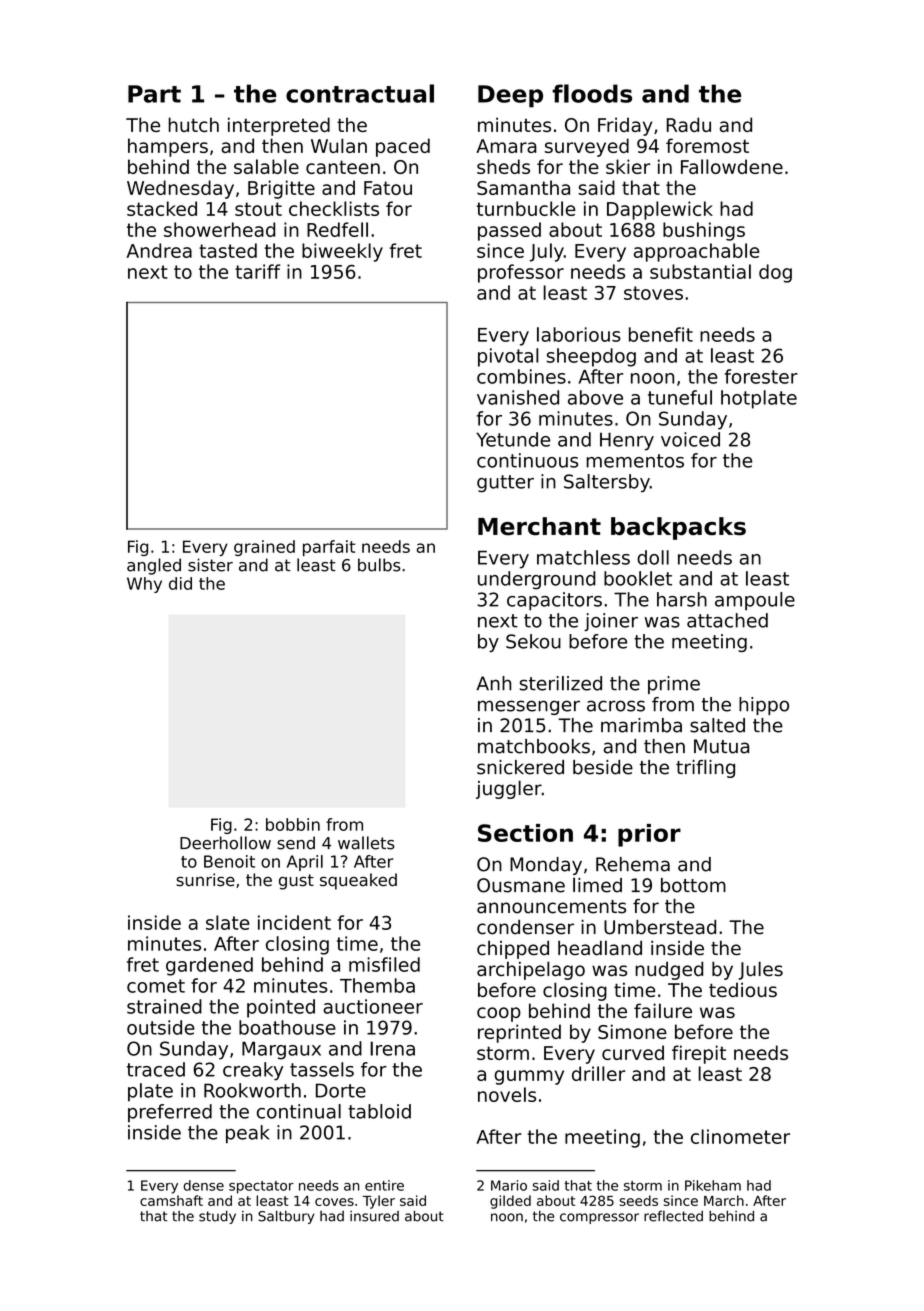  I want to click on grained, so click(264, 548).
